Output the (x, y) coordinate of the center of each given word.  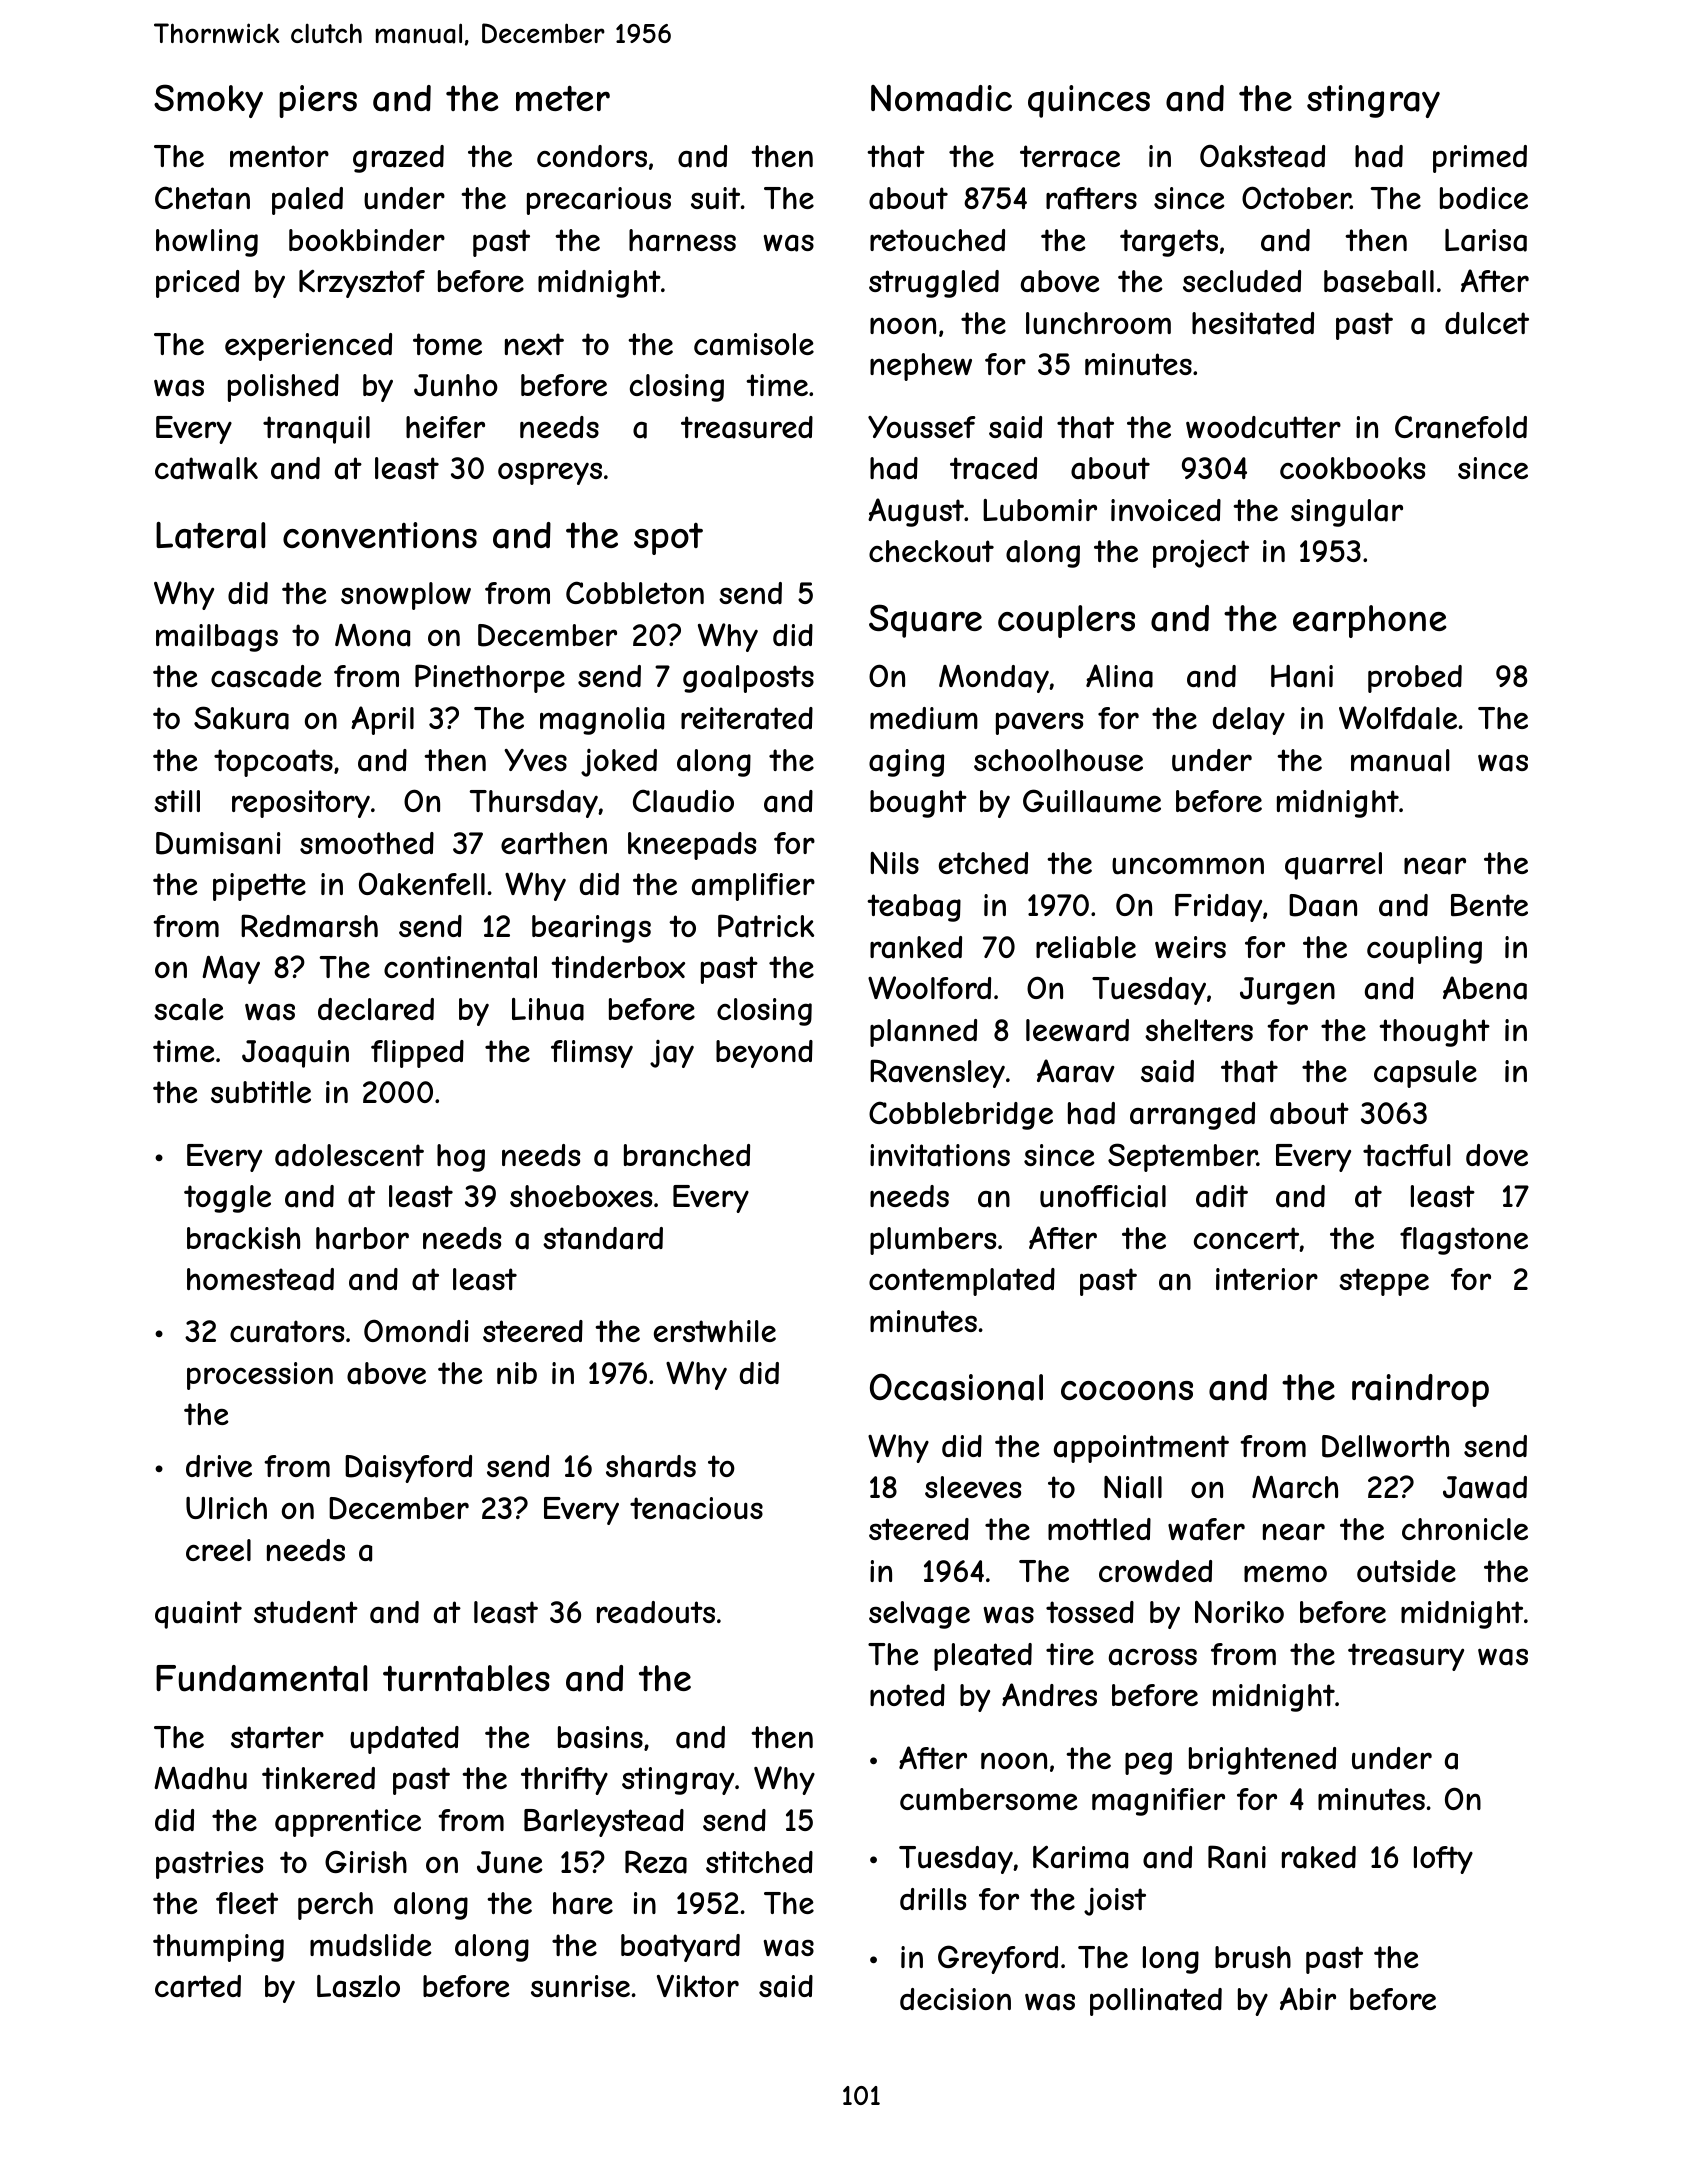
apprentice (348, 1823)
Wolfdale (1398, 718)
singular (1347, 513)
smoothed (367, 843)
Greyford (998, 1959)
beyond (764, 1054)
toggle (227, 1199)
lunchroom (1098, 323)
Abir (1308, 1998)
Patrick (766, 926)
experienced (308, 347)
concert (1247, 1239)
